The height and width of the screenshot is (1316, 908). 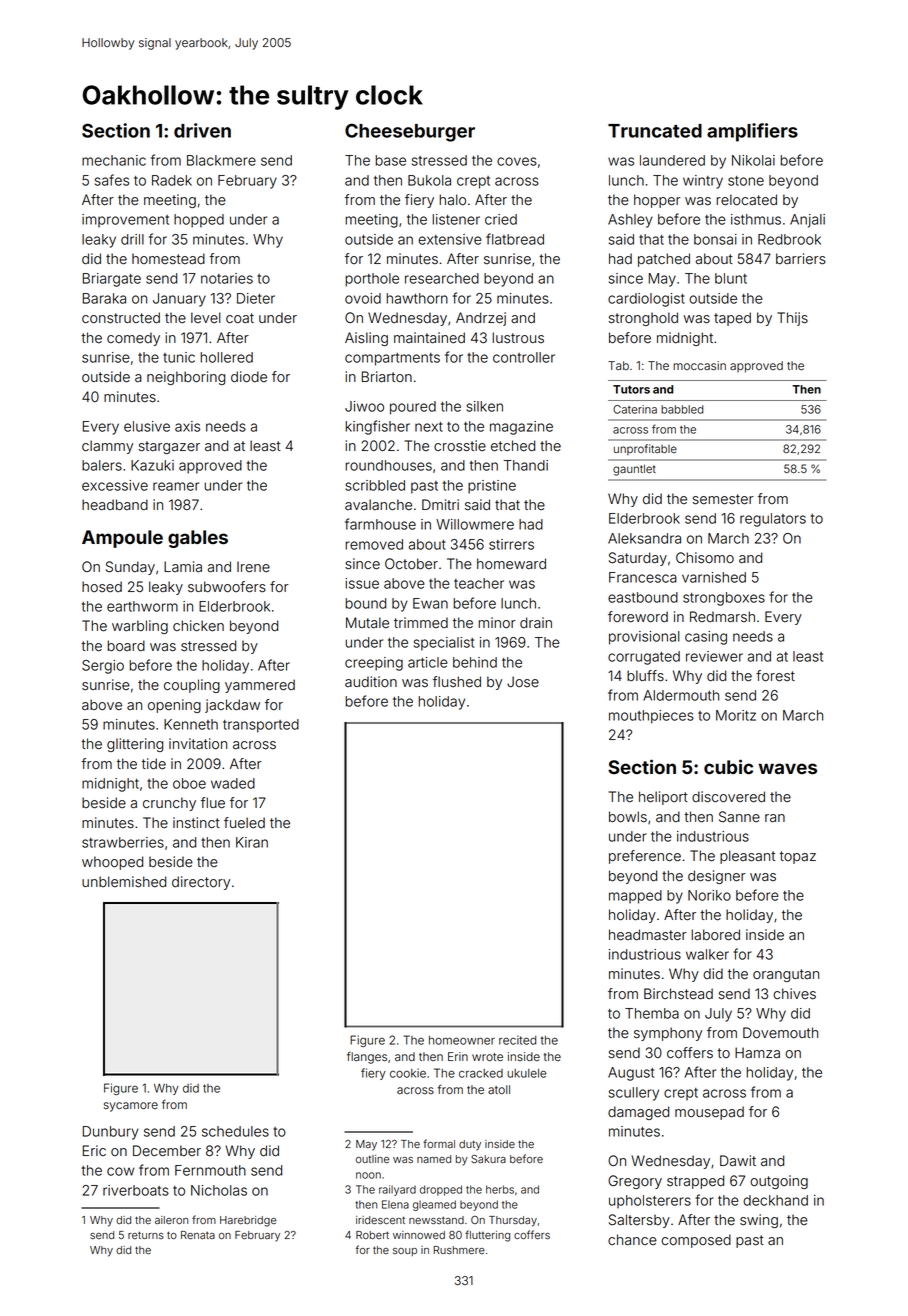 I want to click on Renata, so click(x=198, y=1235).
